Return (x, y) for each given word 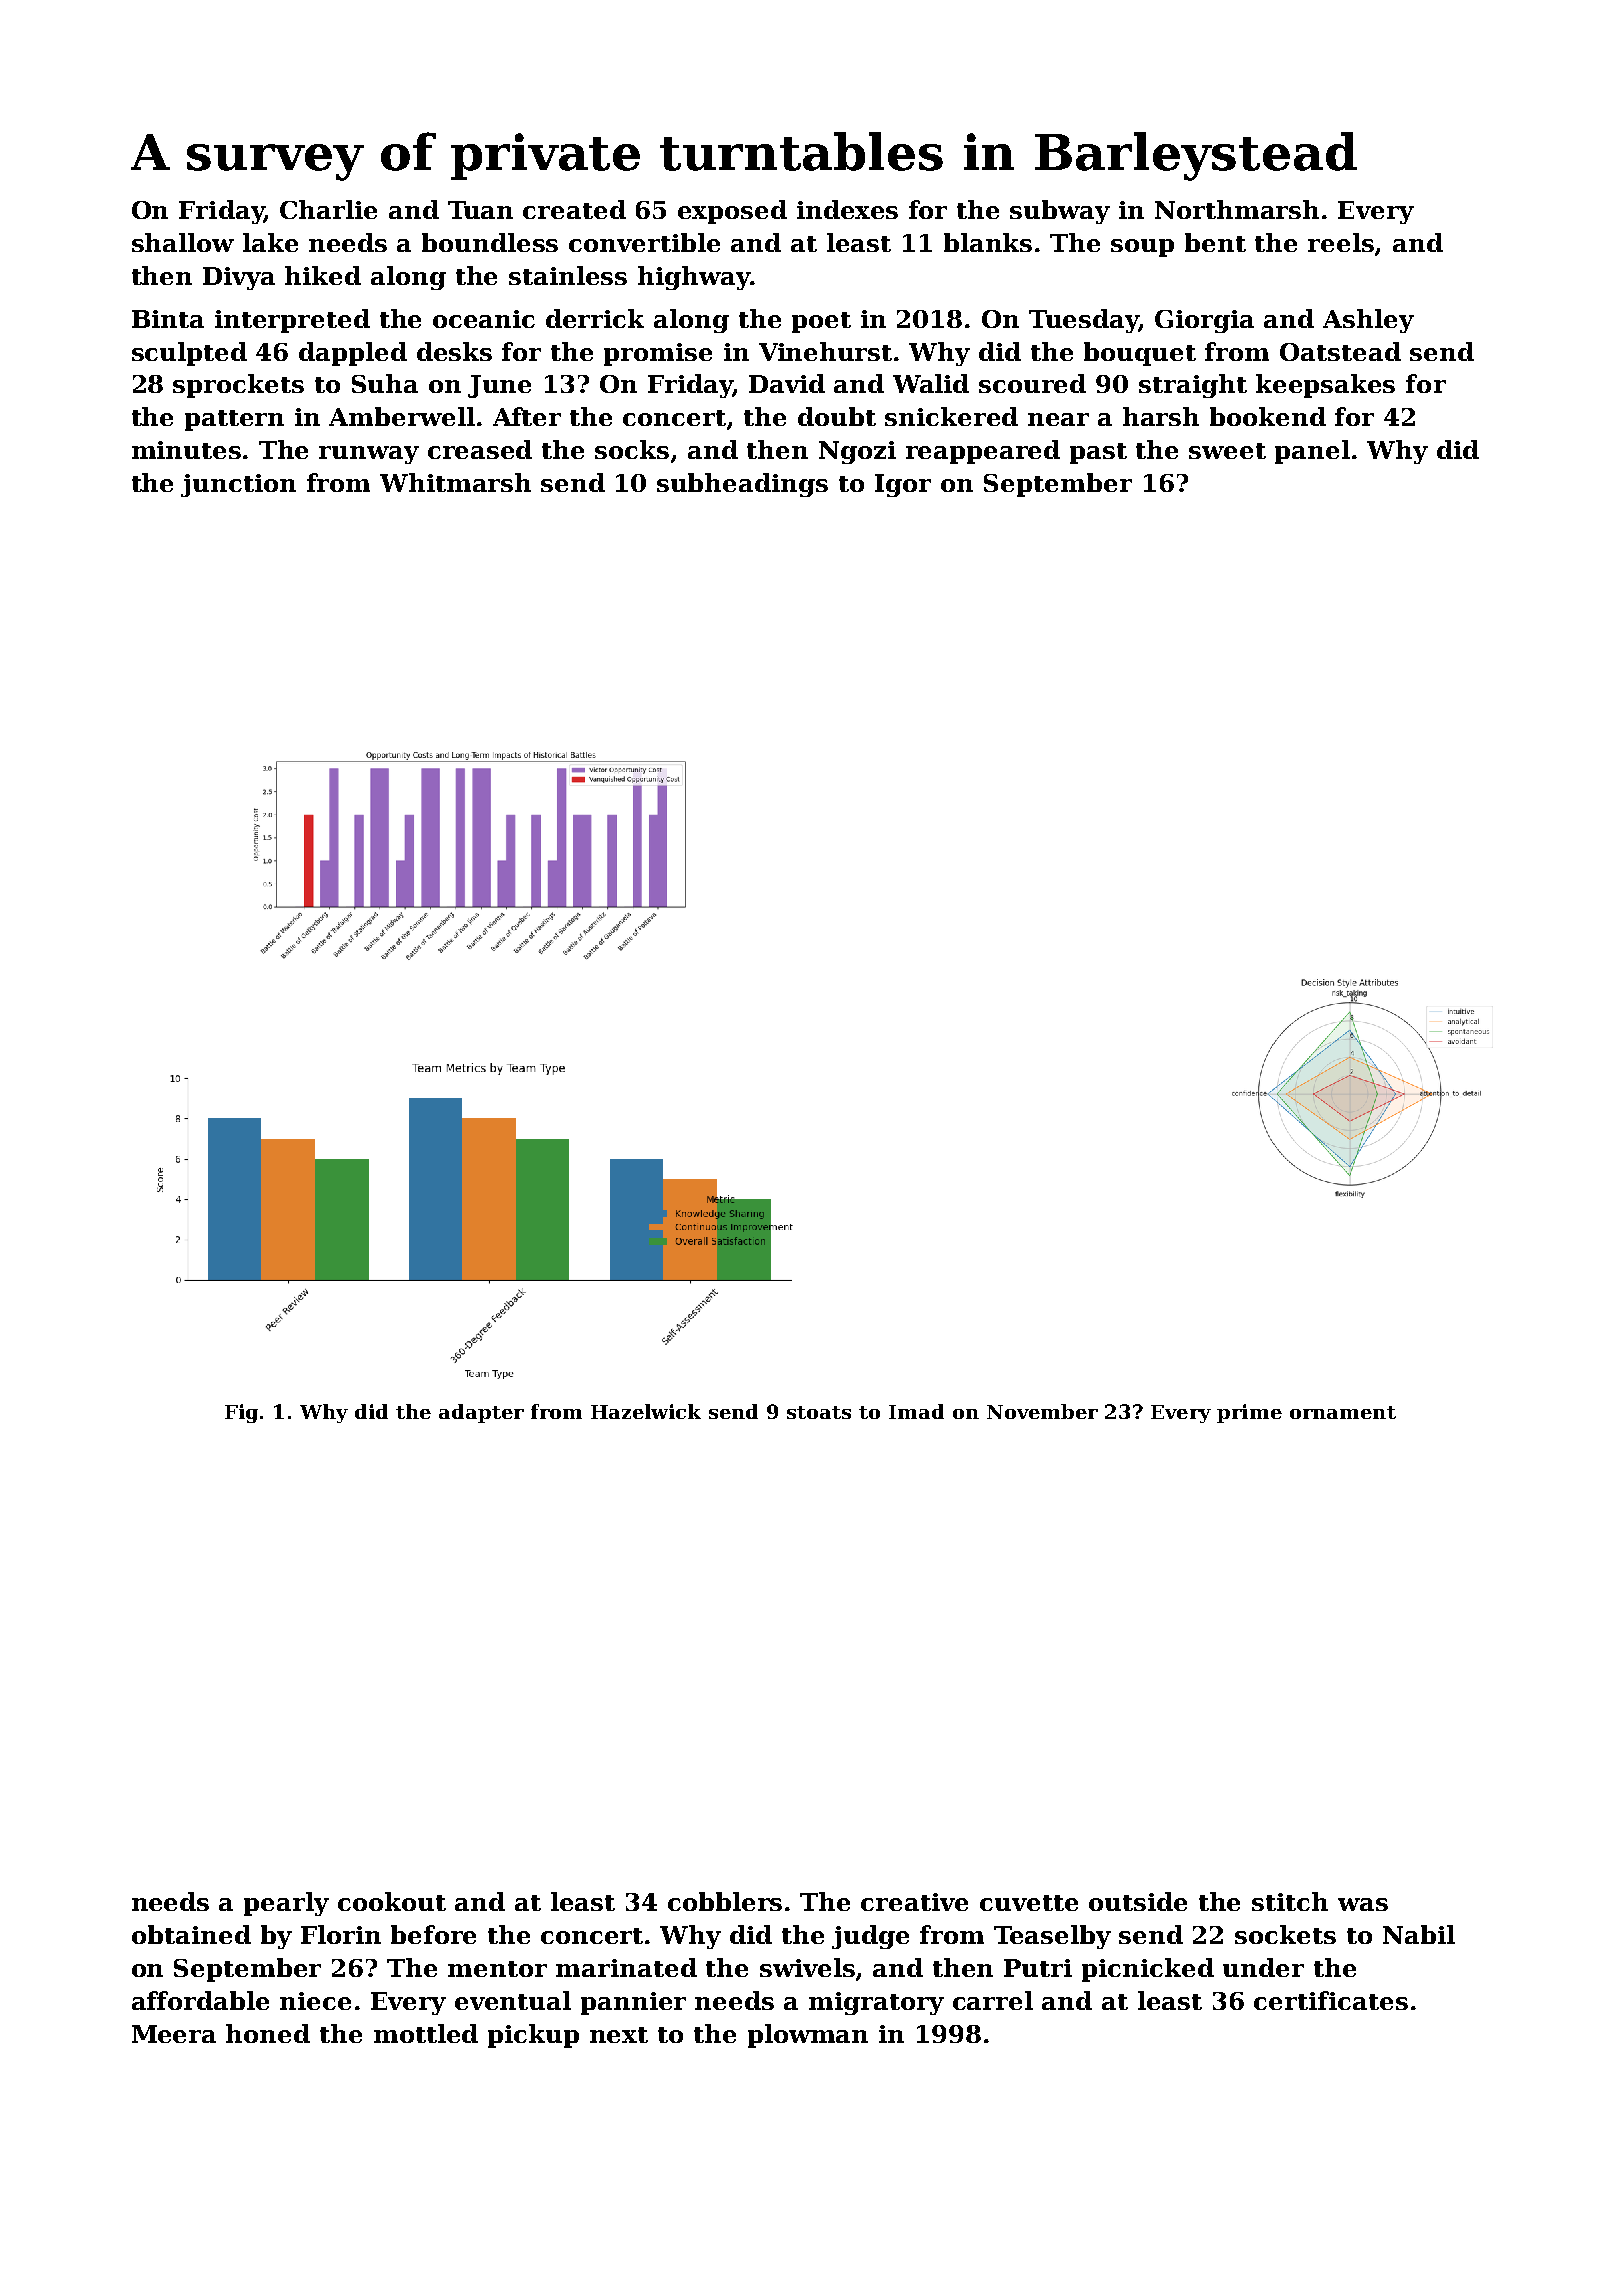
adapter (481, 1413)
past (1098, 453)
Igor (903, 485)
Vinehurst (825, 351)
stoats (819, 1412)
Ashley (1368, 321)
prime (1249, 1413)
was (1363, 1904)
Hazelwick (646, 1411)
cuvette (1029, 1903)
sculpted (189, 354)
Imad (916, 1411)
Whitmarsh (455, 482)
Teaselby (1052, 1937)
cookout (392, 1901)
